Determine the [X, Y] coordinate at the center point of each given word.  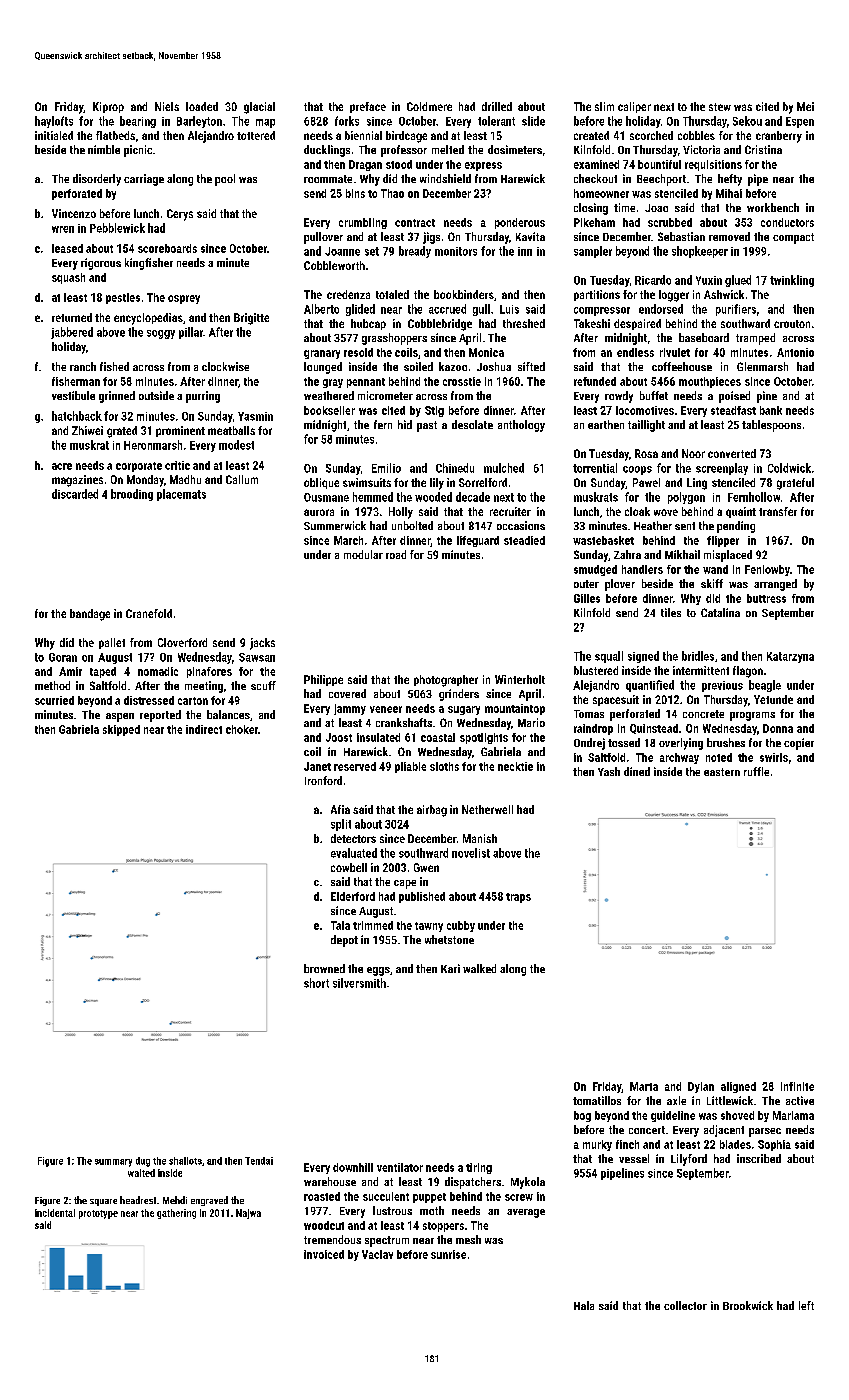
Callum [242, 479]
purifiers [736, 310]
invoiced [324, 1254]
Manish [480, 838]
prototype [98, 1214]
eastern [722, 772]
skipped [121, 730]
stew [720, 107]
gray [333, 383]
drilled [497, 106]
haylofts [54, 122]
